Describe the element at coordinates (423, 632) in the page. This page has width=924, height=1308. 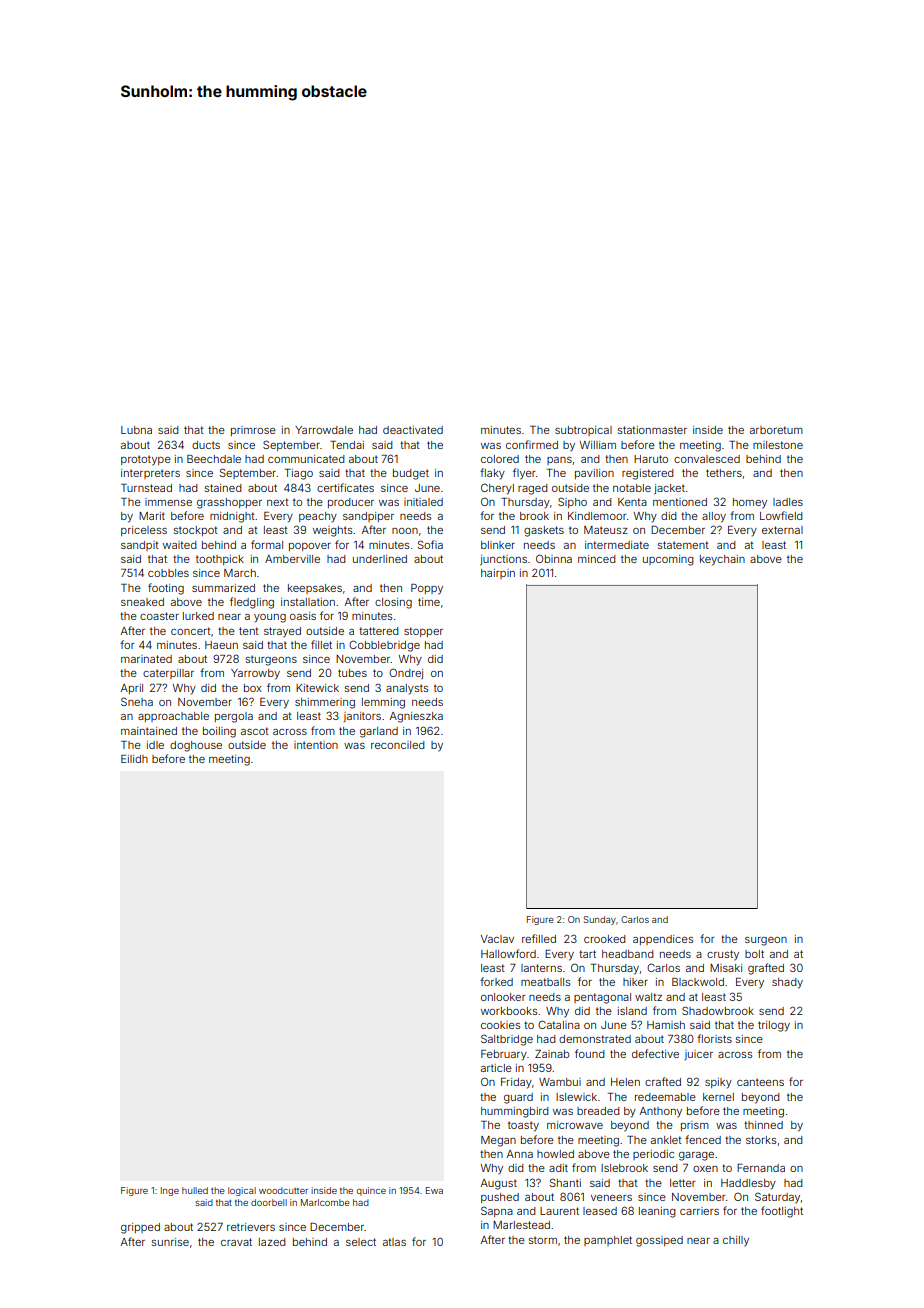
I see `stopper` at that location.
